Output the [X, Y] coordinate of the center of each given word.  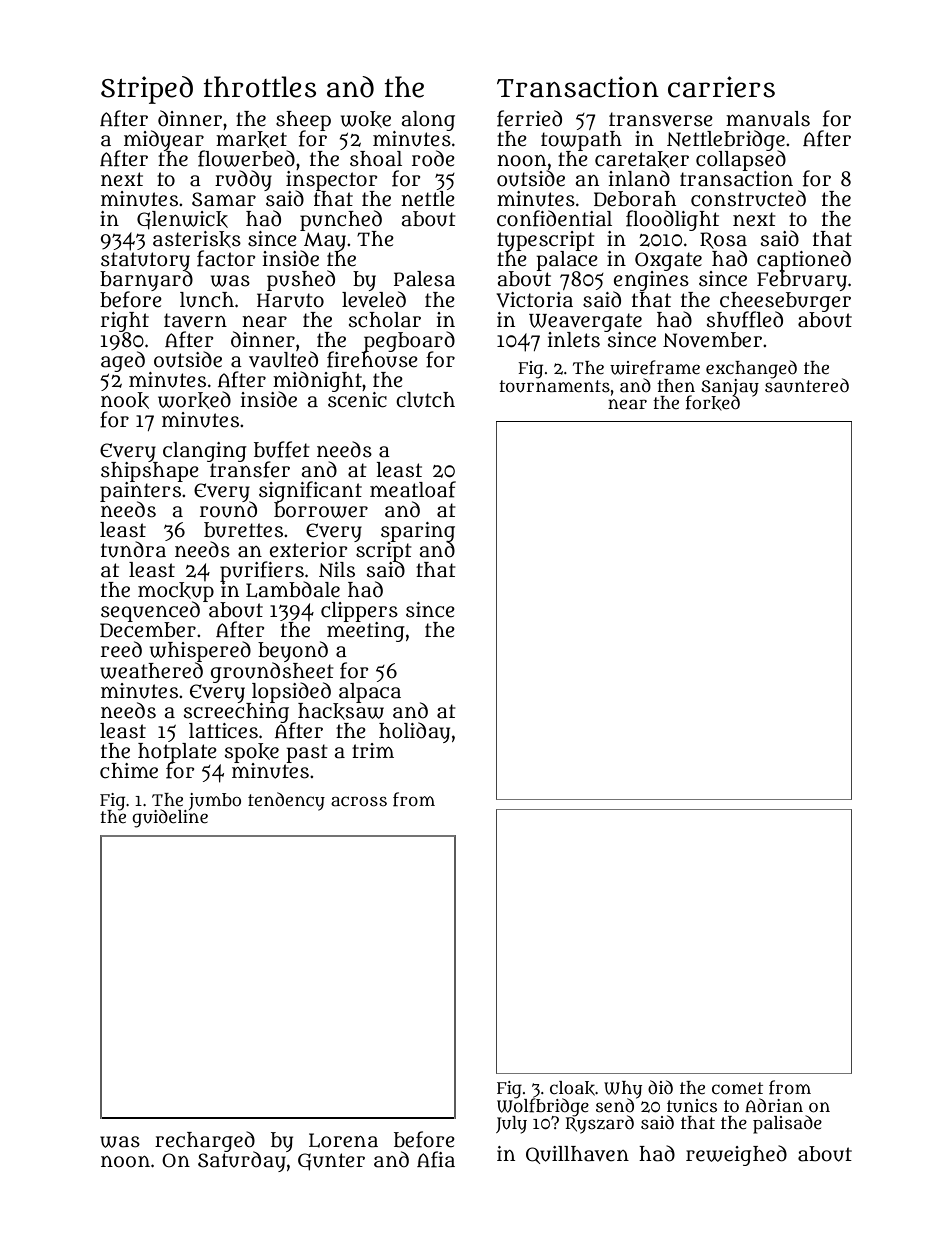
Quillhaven [577, 1155]
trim [373, 750]
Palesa [424, 279]
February [802, 281]
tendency [286, 801]
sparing [418, 532]
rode [433, 158]
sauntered [807, 385]
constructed [748, 198]
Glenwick [182, 220]
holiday [414, 732]
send [616, 1105]
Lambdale [293, 589]
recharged [205, 1141]
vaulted [283, 359]
